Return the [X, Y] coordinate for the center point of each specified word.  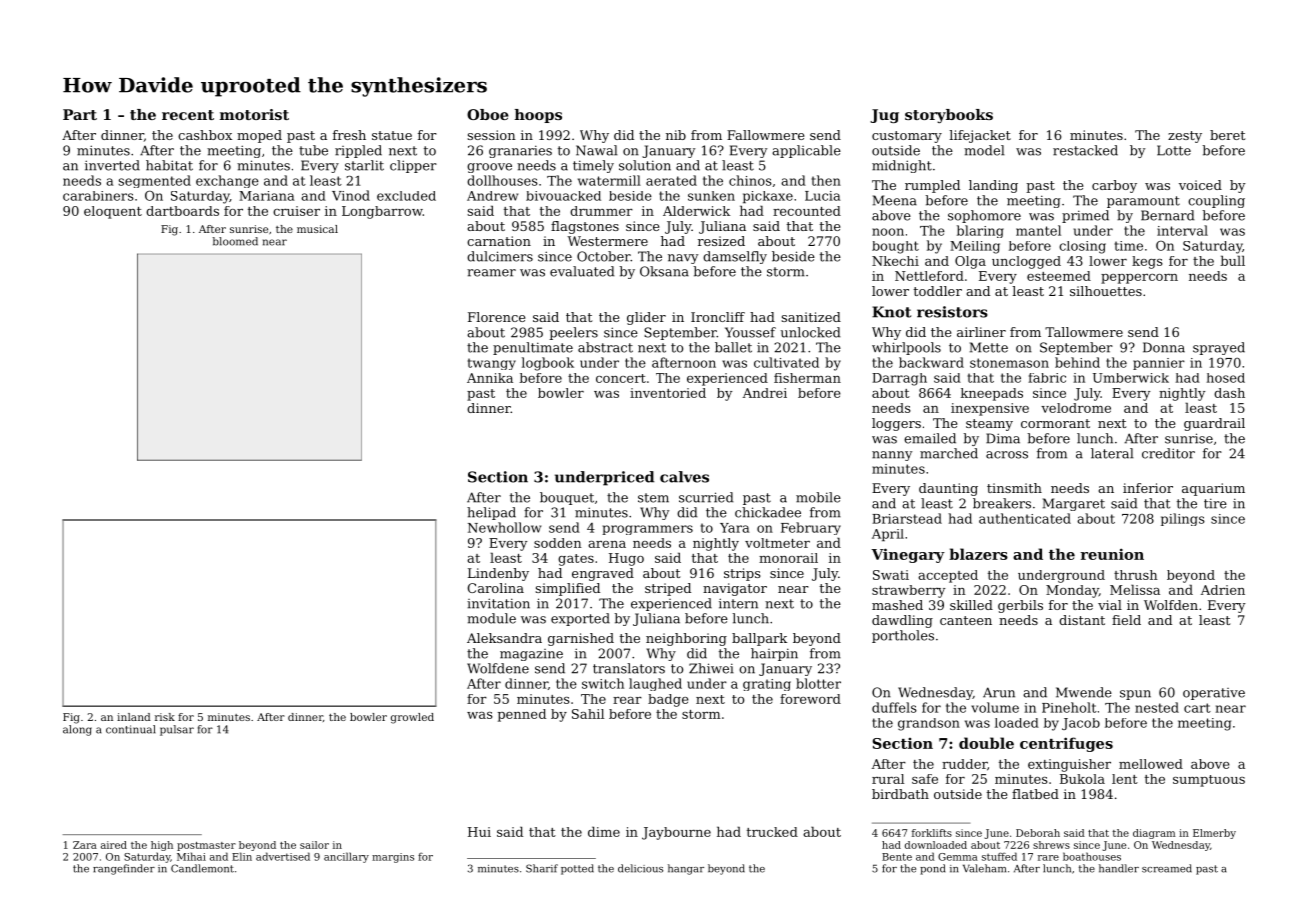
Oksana [664, 271]
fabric [1047, 378]
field [1126, 620]
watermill [609, 180]
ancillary [346, 857]
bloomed [235, 241]
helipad [491, 513]
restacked [1085, 150]
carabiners [98, 196]
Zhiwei [711, 668]
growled [412, 718]
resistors [952, 312]
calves [684, 477]
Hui [479, 832]
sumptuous [1209, 781]
